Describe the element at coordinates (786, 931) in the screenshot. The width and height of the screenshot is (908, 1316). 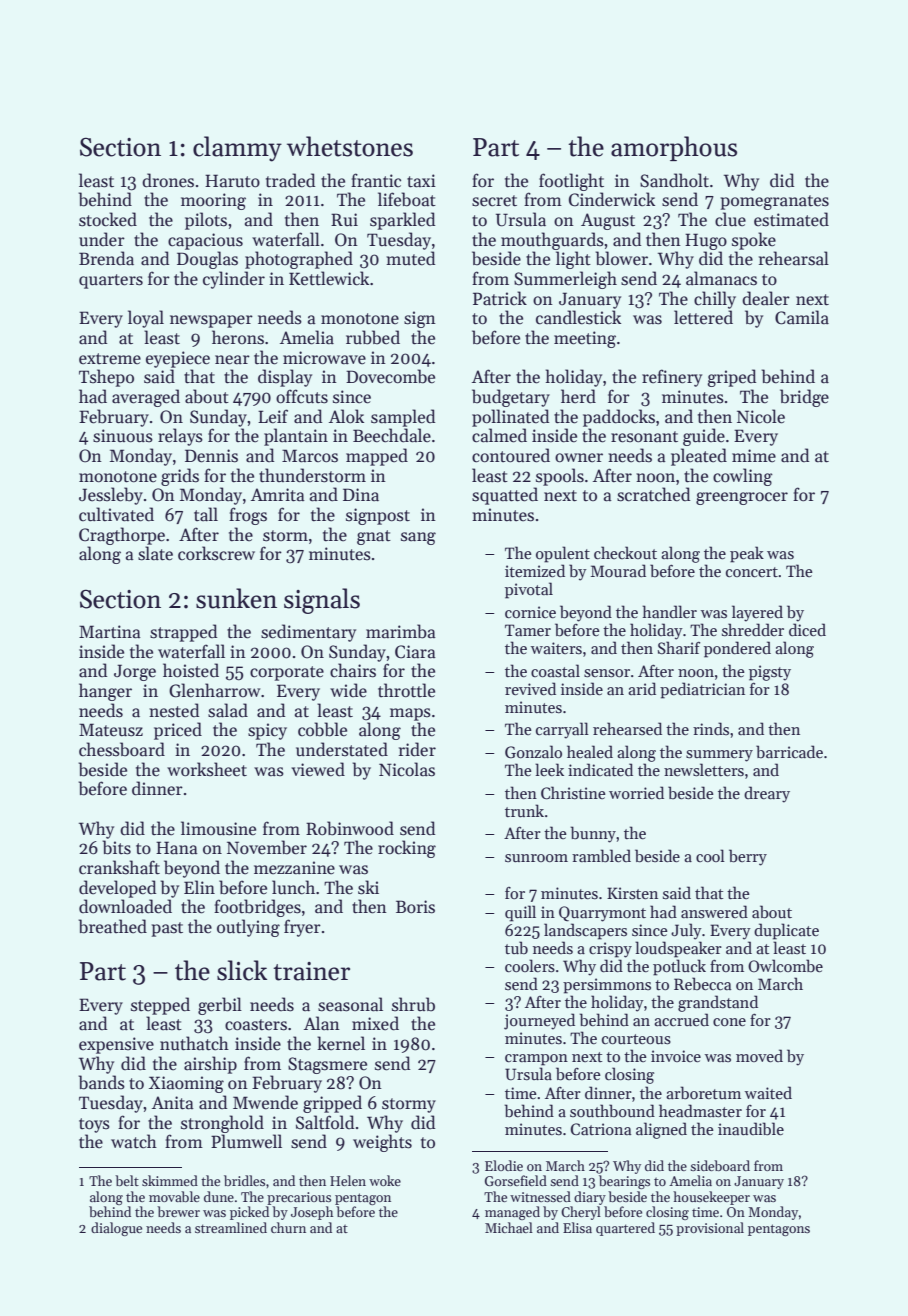
I see `duplicate` at that location.
